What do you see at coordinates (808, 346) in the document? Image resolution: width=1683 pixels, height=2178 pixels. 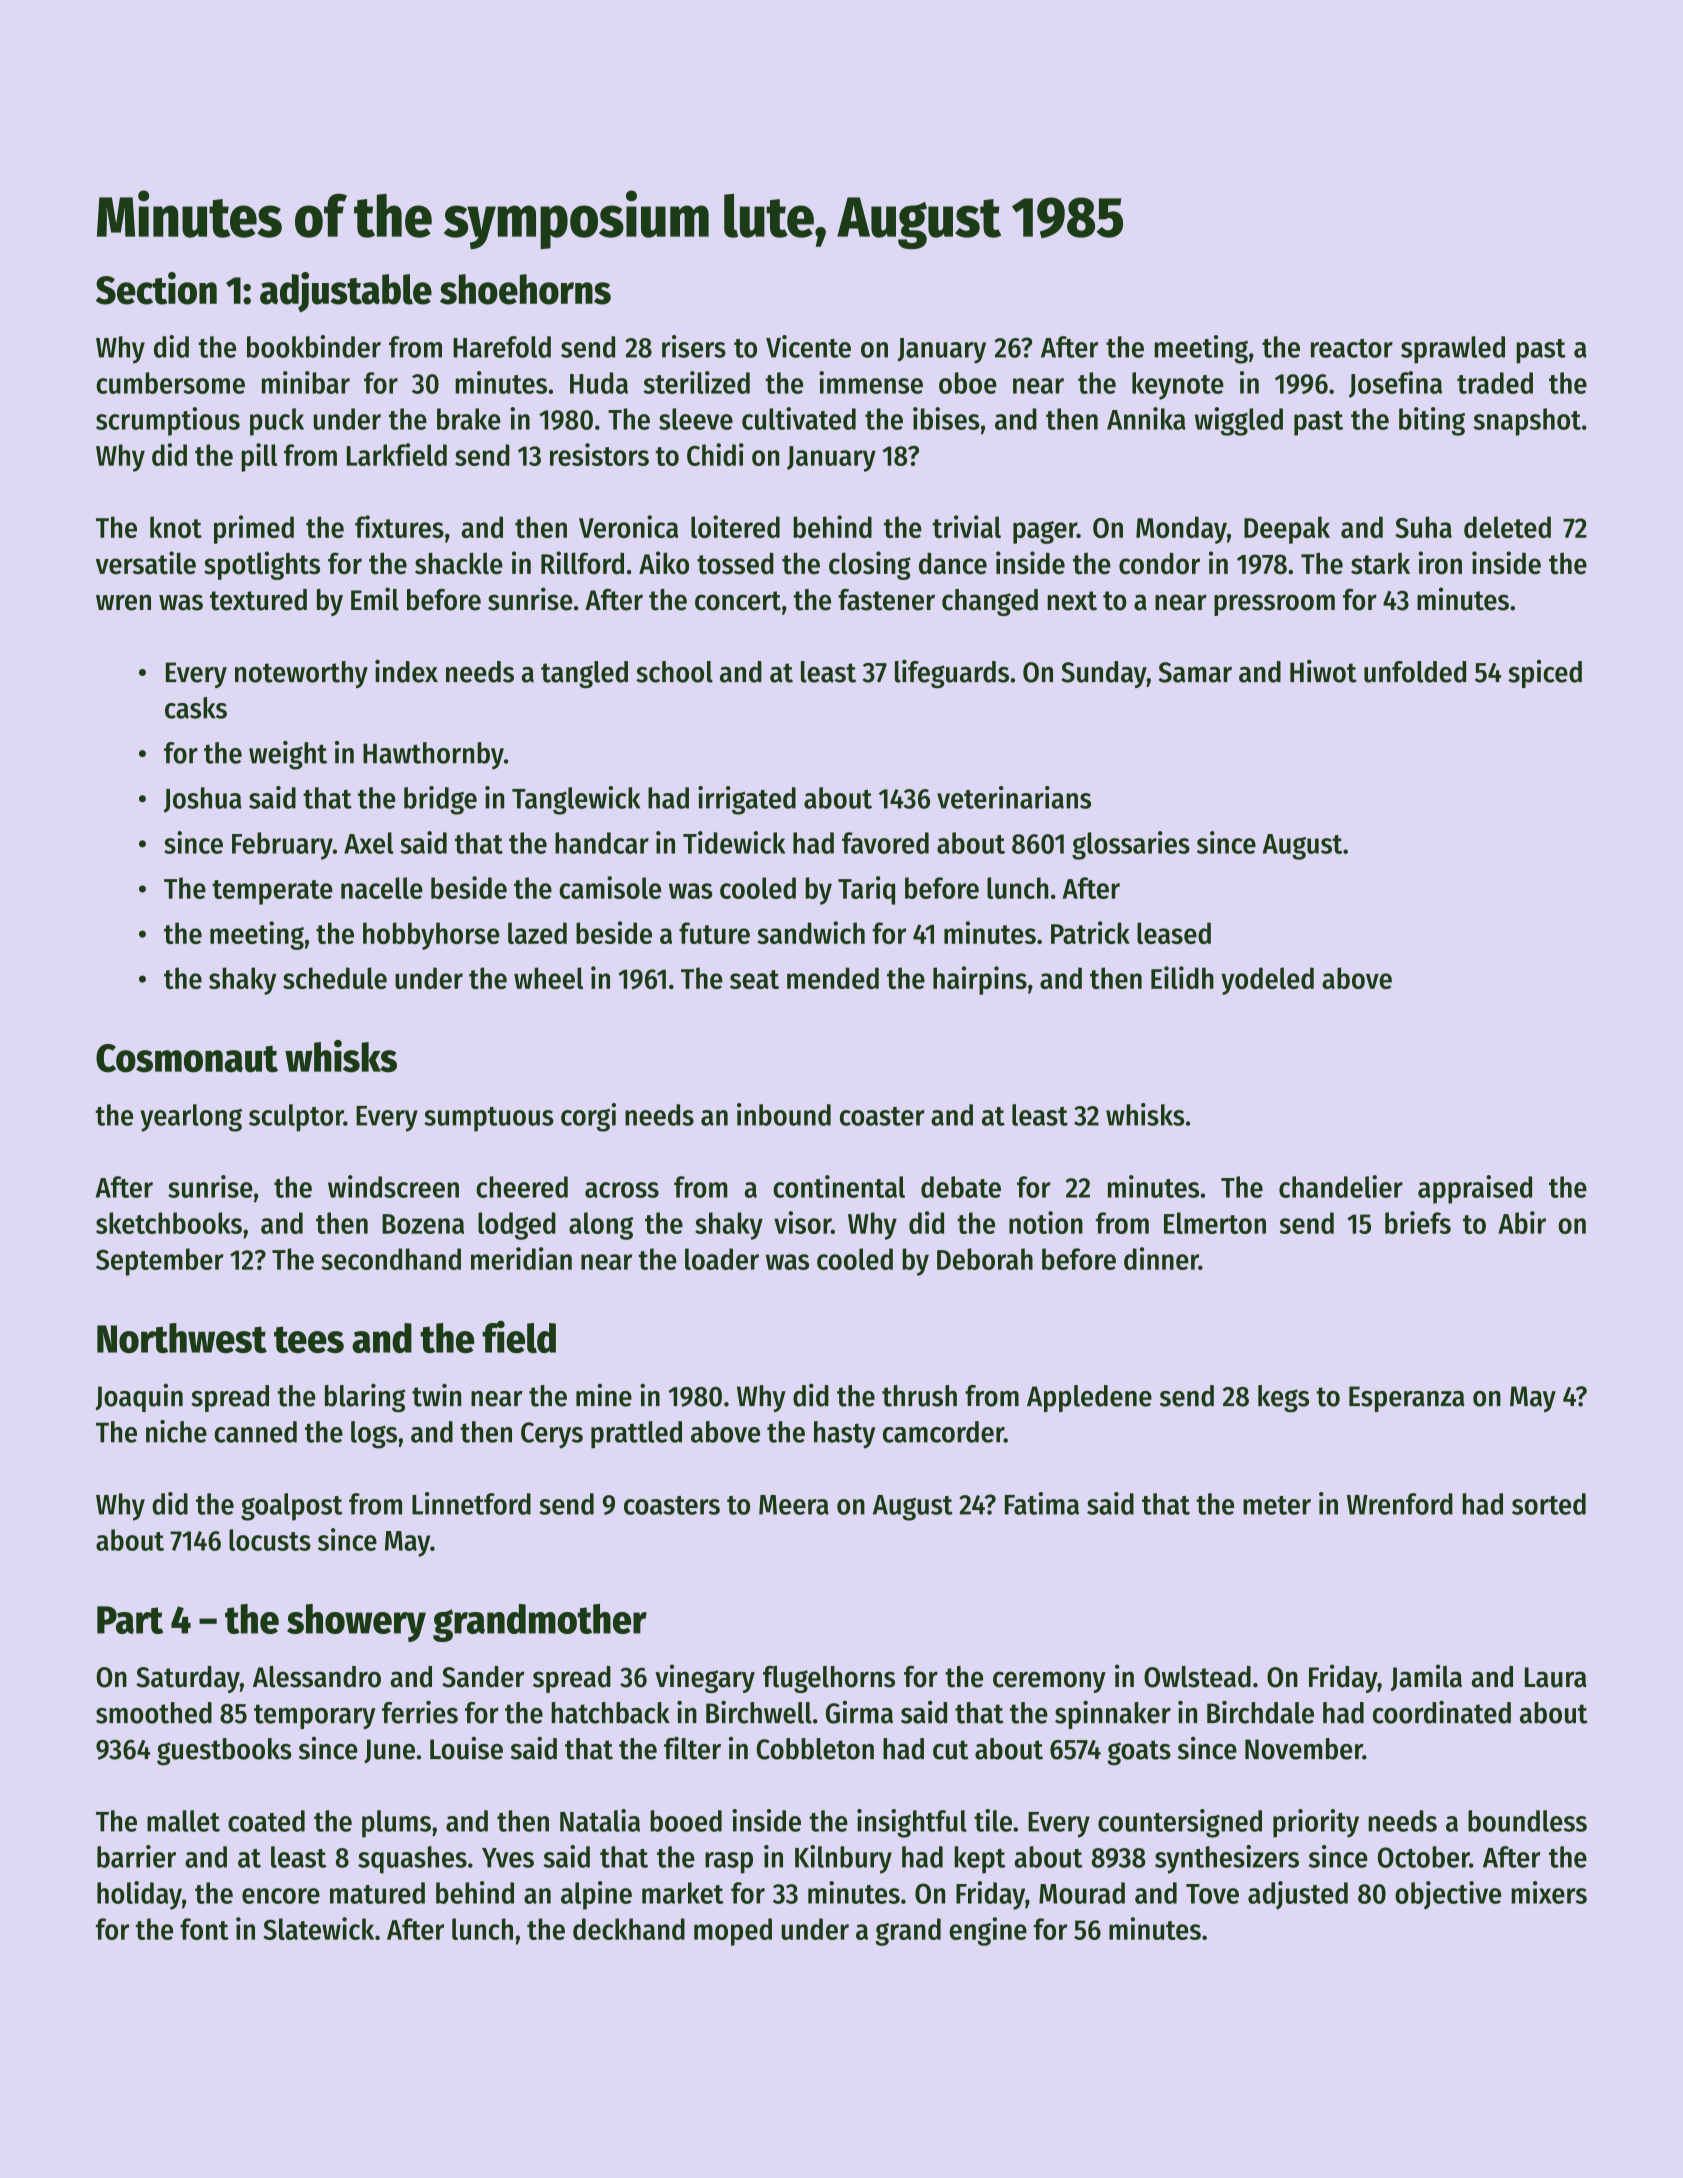 I see `Vicente` at bounding box center [808, 346].
